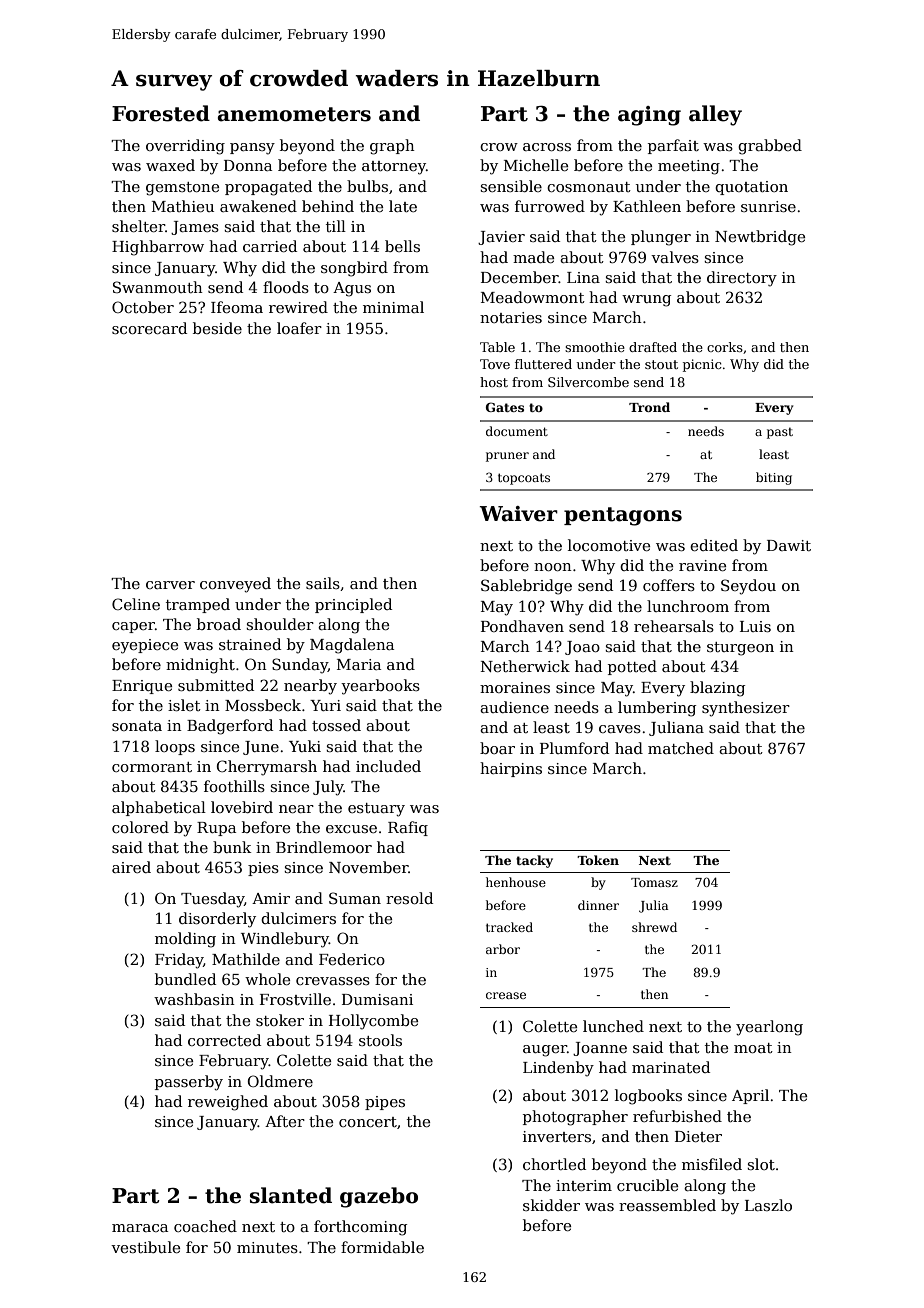  Describe the element at coordinates (550, 206) in the screenshot. I see `furrowed` at that location.
